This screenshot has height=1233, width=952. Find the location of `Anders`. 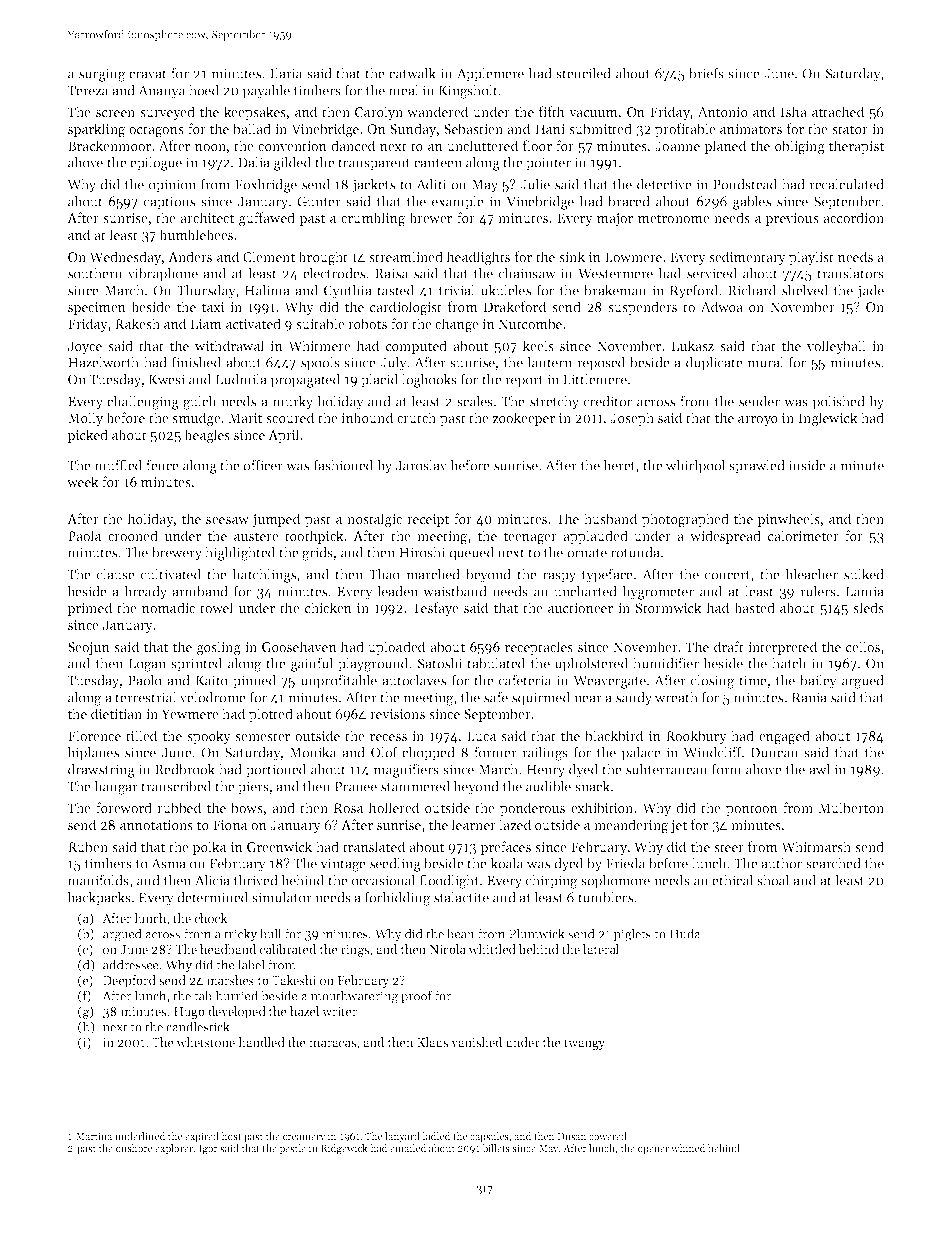

Anders is located at coordinates (190, 256).
